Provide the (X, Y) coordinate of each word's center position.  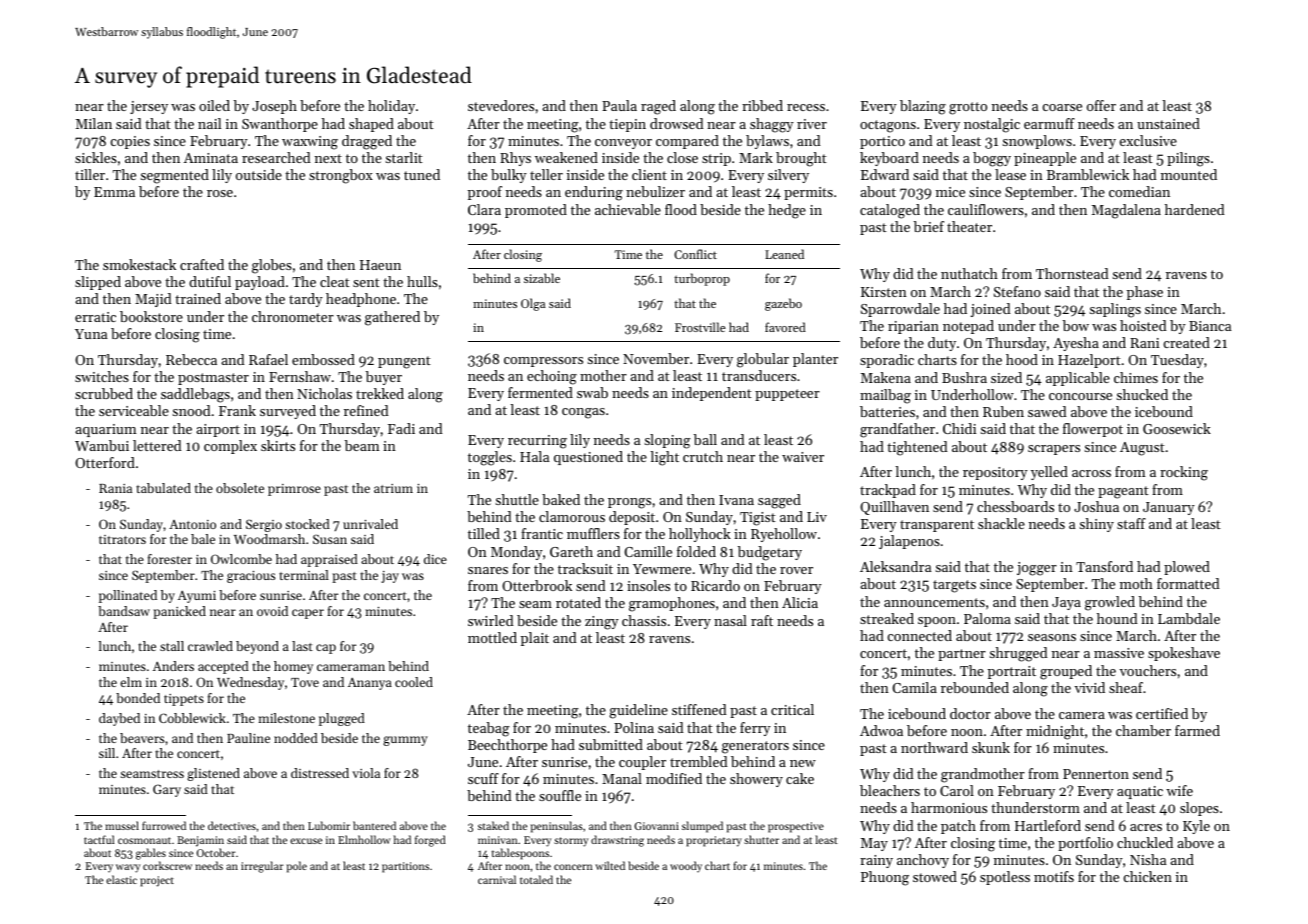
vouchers (1148, 670)
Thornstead (1072, 273)
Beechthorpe (507, 746)
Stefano (1017, 291)
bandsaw (124, 611)
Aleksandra (895, 566)
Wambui (102, 445)
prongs (629, 503)
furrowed (164, 825)
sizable (542, 278)
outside (259, 174)
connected (920, 635)
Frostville (700, 327)
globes (272, 266)
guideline (638, 711)
